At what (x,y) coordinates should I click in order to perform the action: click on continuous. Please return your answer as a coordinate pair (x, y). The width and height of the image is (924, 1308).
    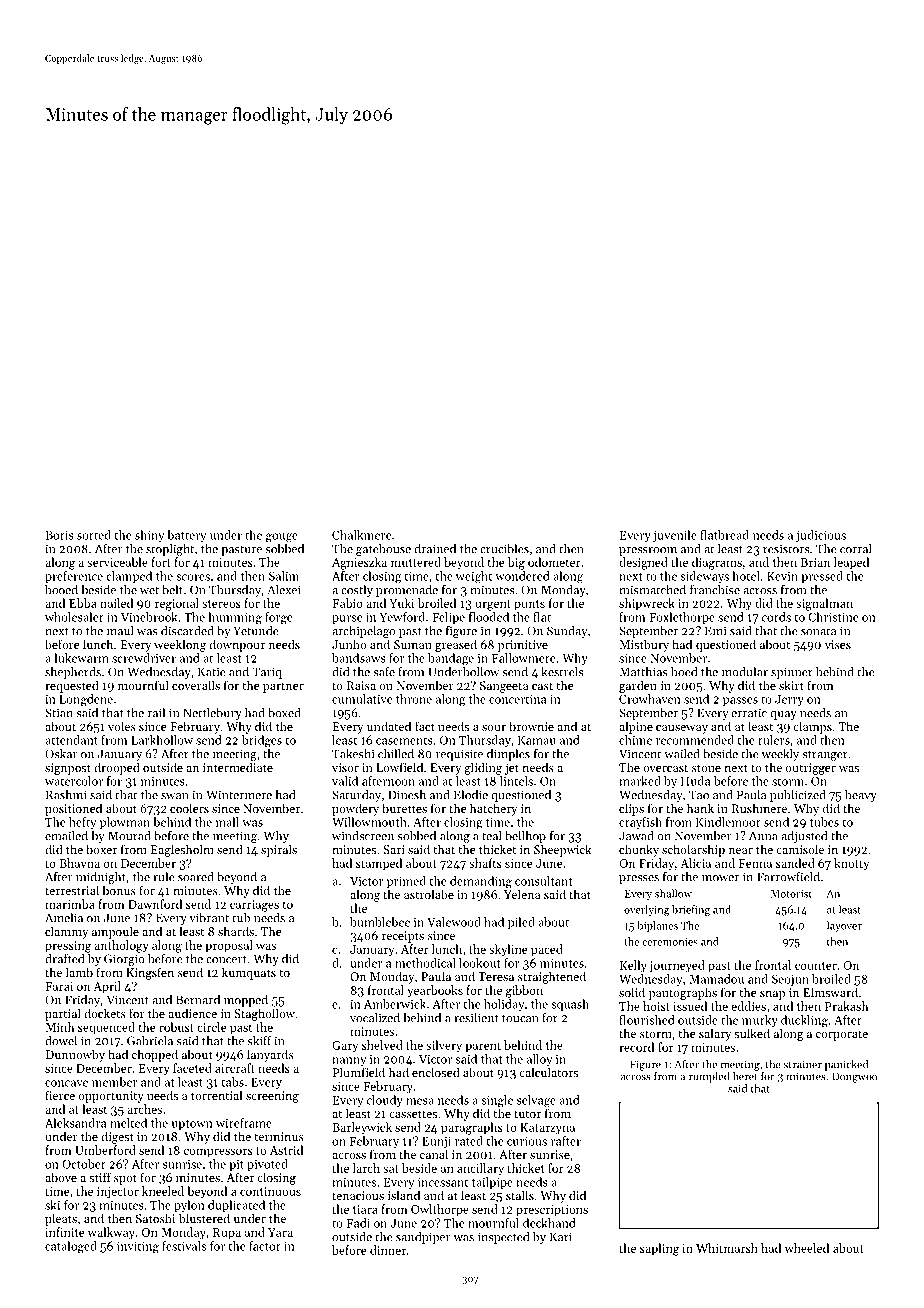
    Looking at the image, I should click on (270, 1191).
